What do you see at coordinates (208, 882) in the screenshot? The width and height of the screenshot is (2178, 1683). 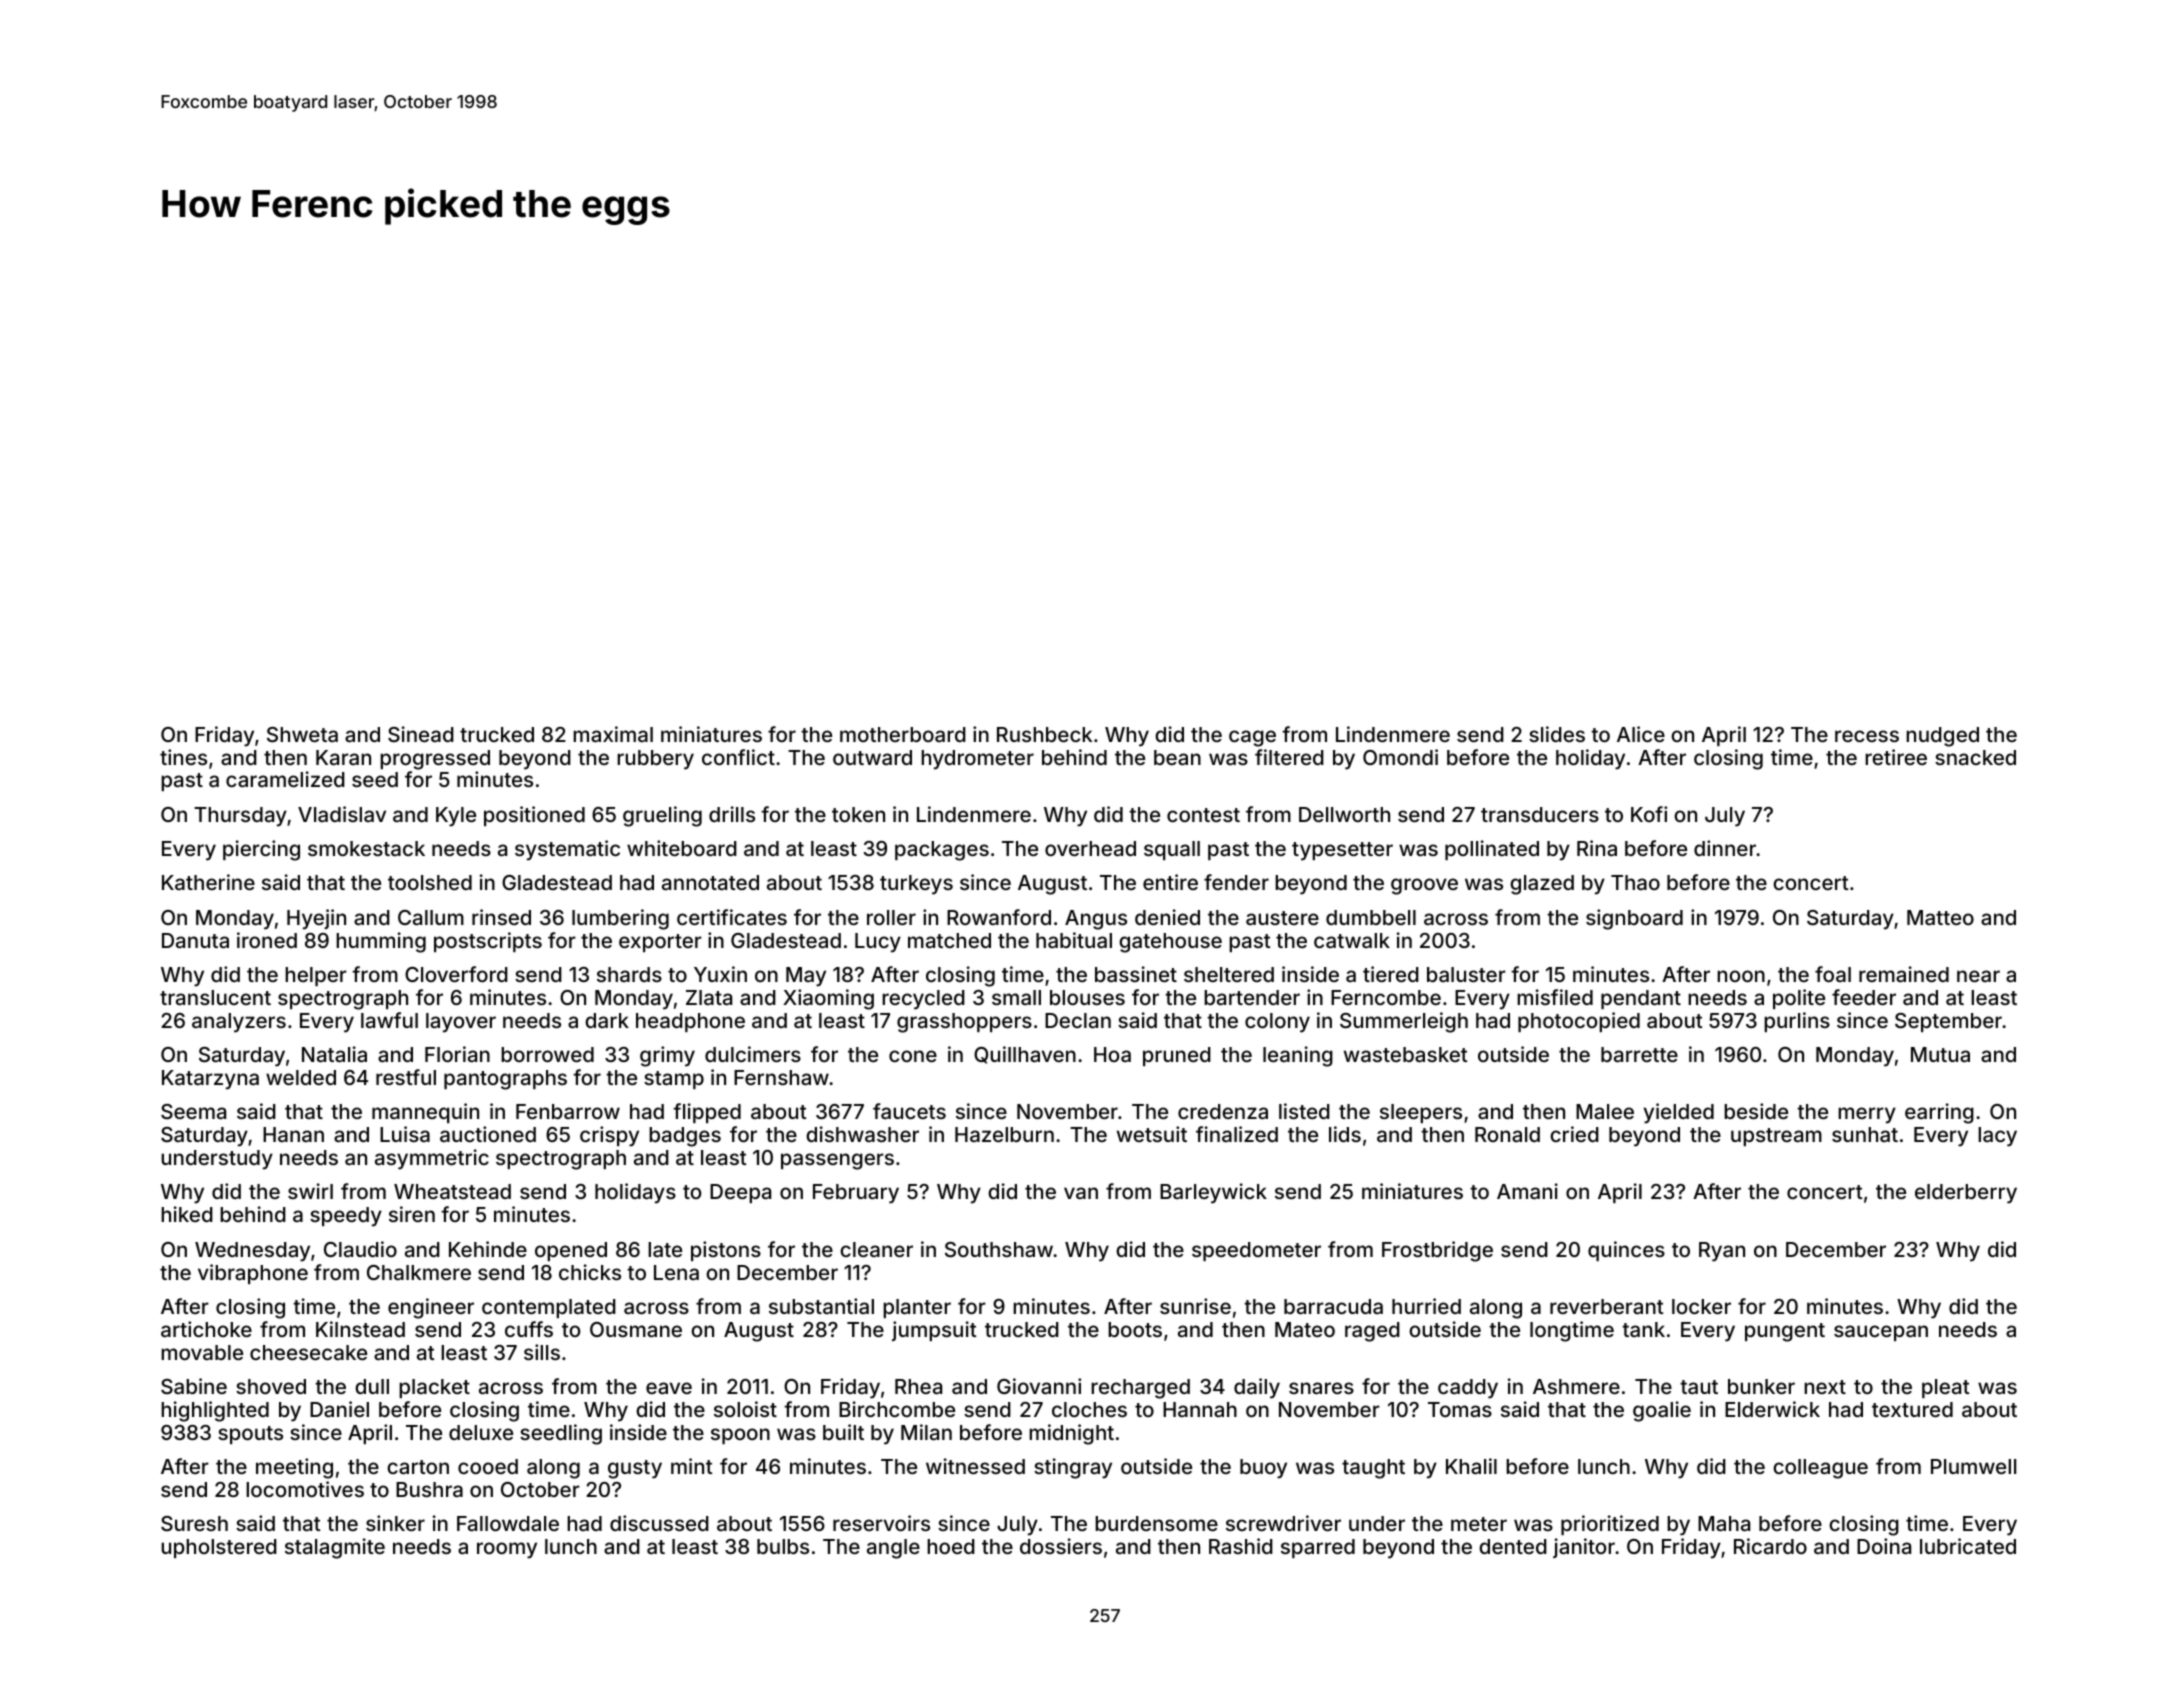 I see `Katherine` at bounding box center [208, 882].
